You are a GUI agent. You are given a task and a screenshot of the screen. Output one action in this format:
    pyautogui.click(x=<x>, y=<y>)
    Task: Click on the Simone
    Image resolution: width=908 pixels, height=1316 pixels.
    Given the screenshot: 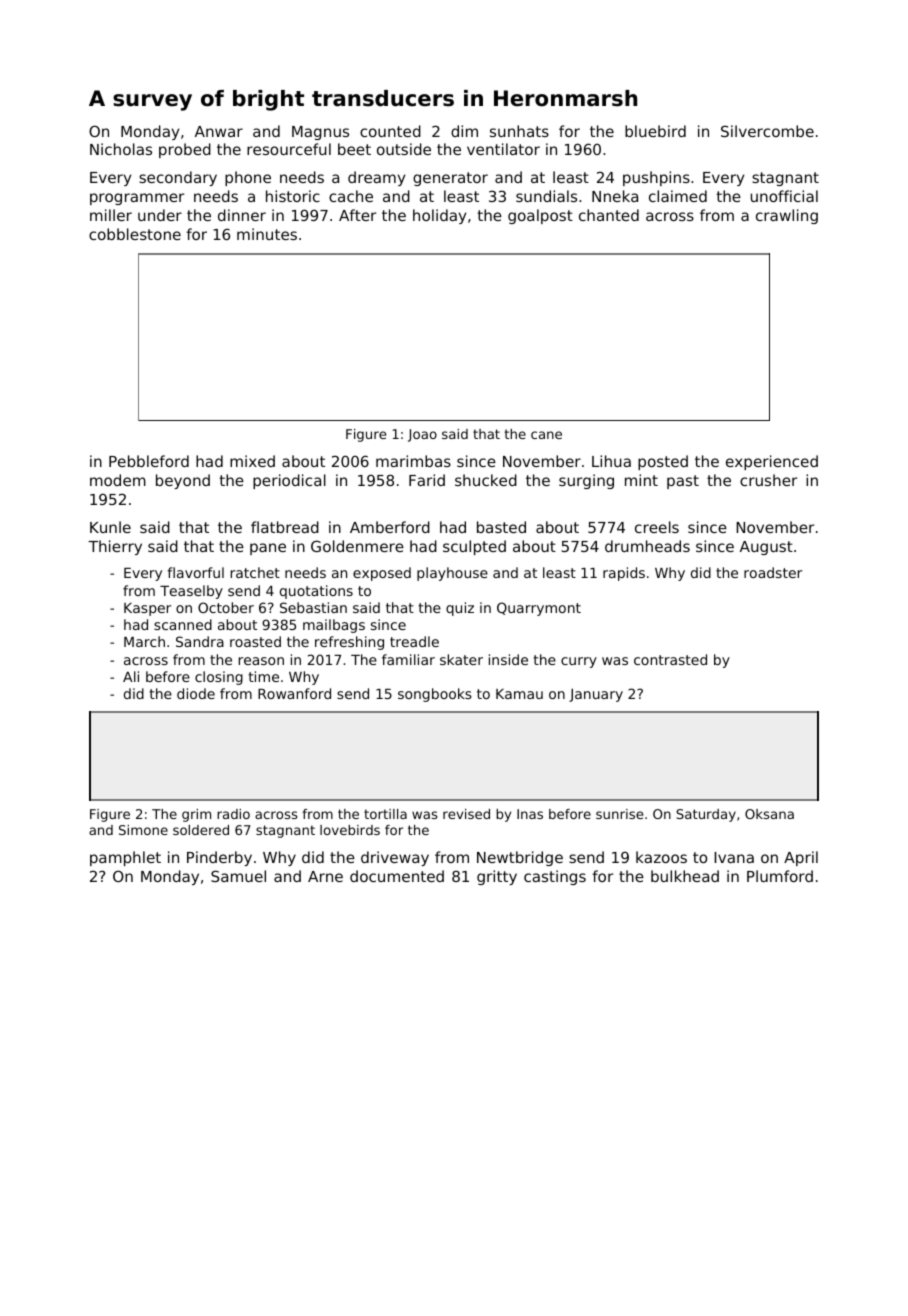 What is the action you would take?
    pyautogui.click(x=143, y=830)
